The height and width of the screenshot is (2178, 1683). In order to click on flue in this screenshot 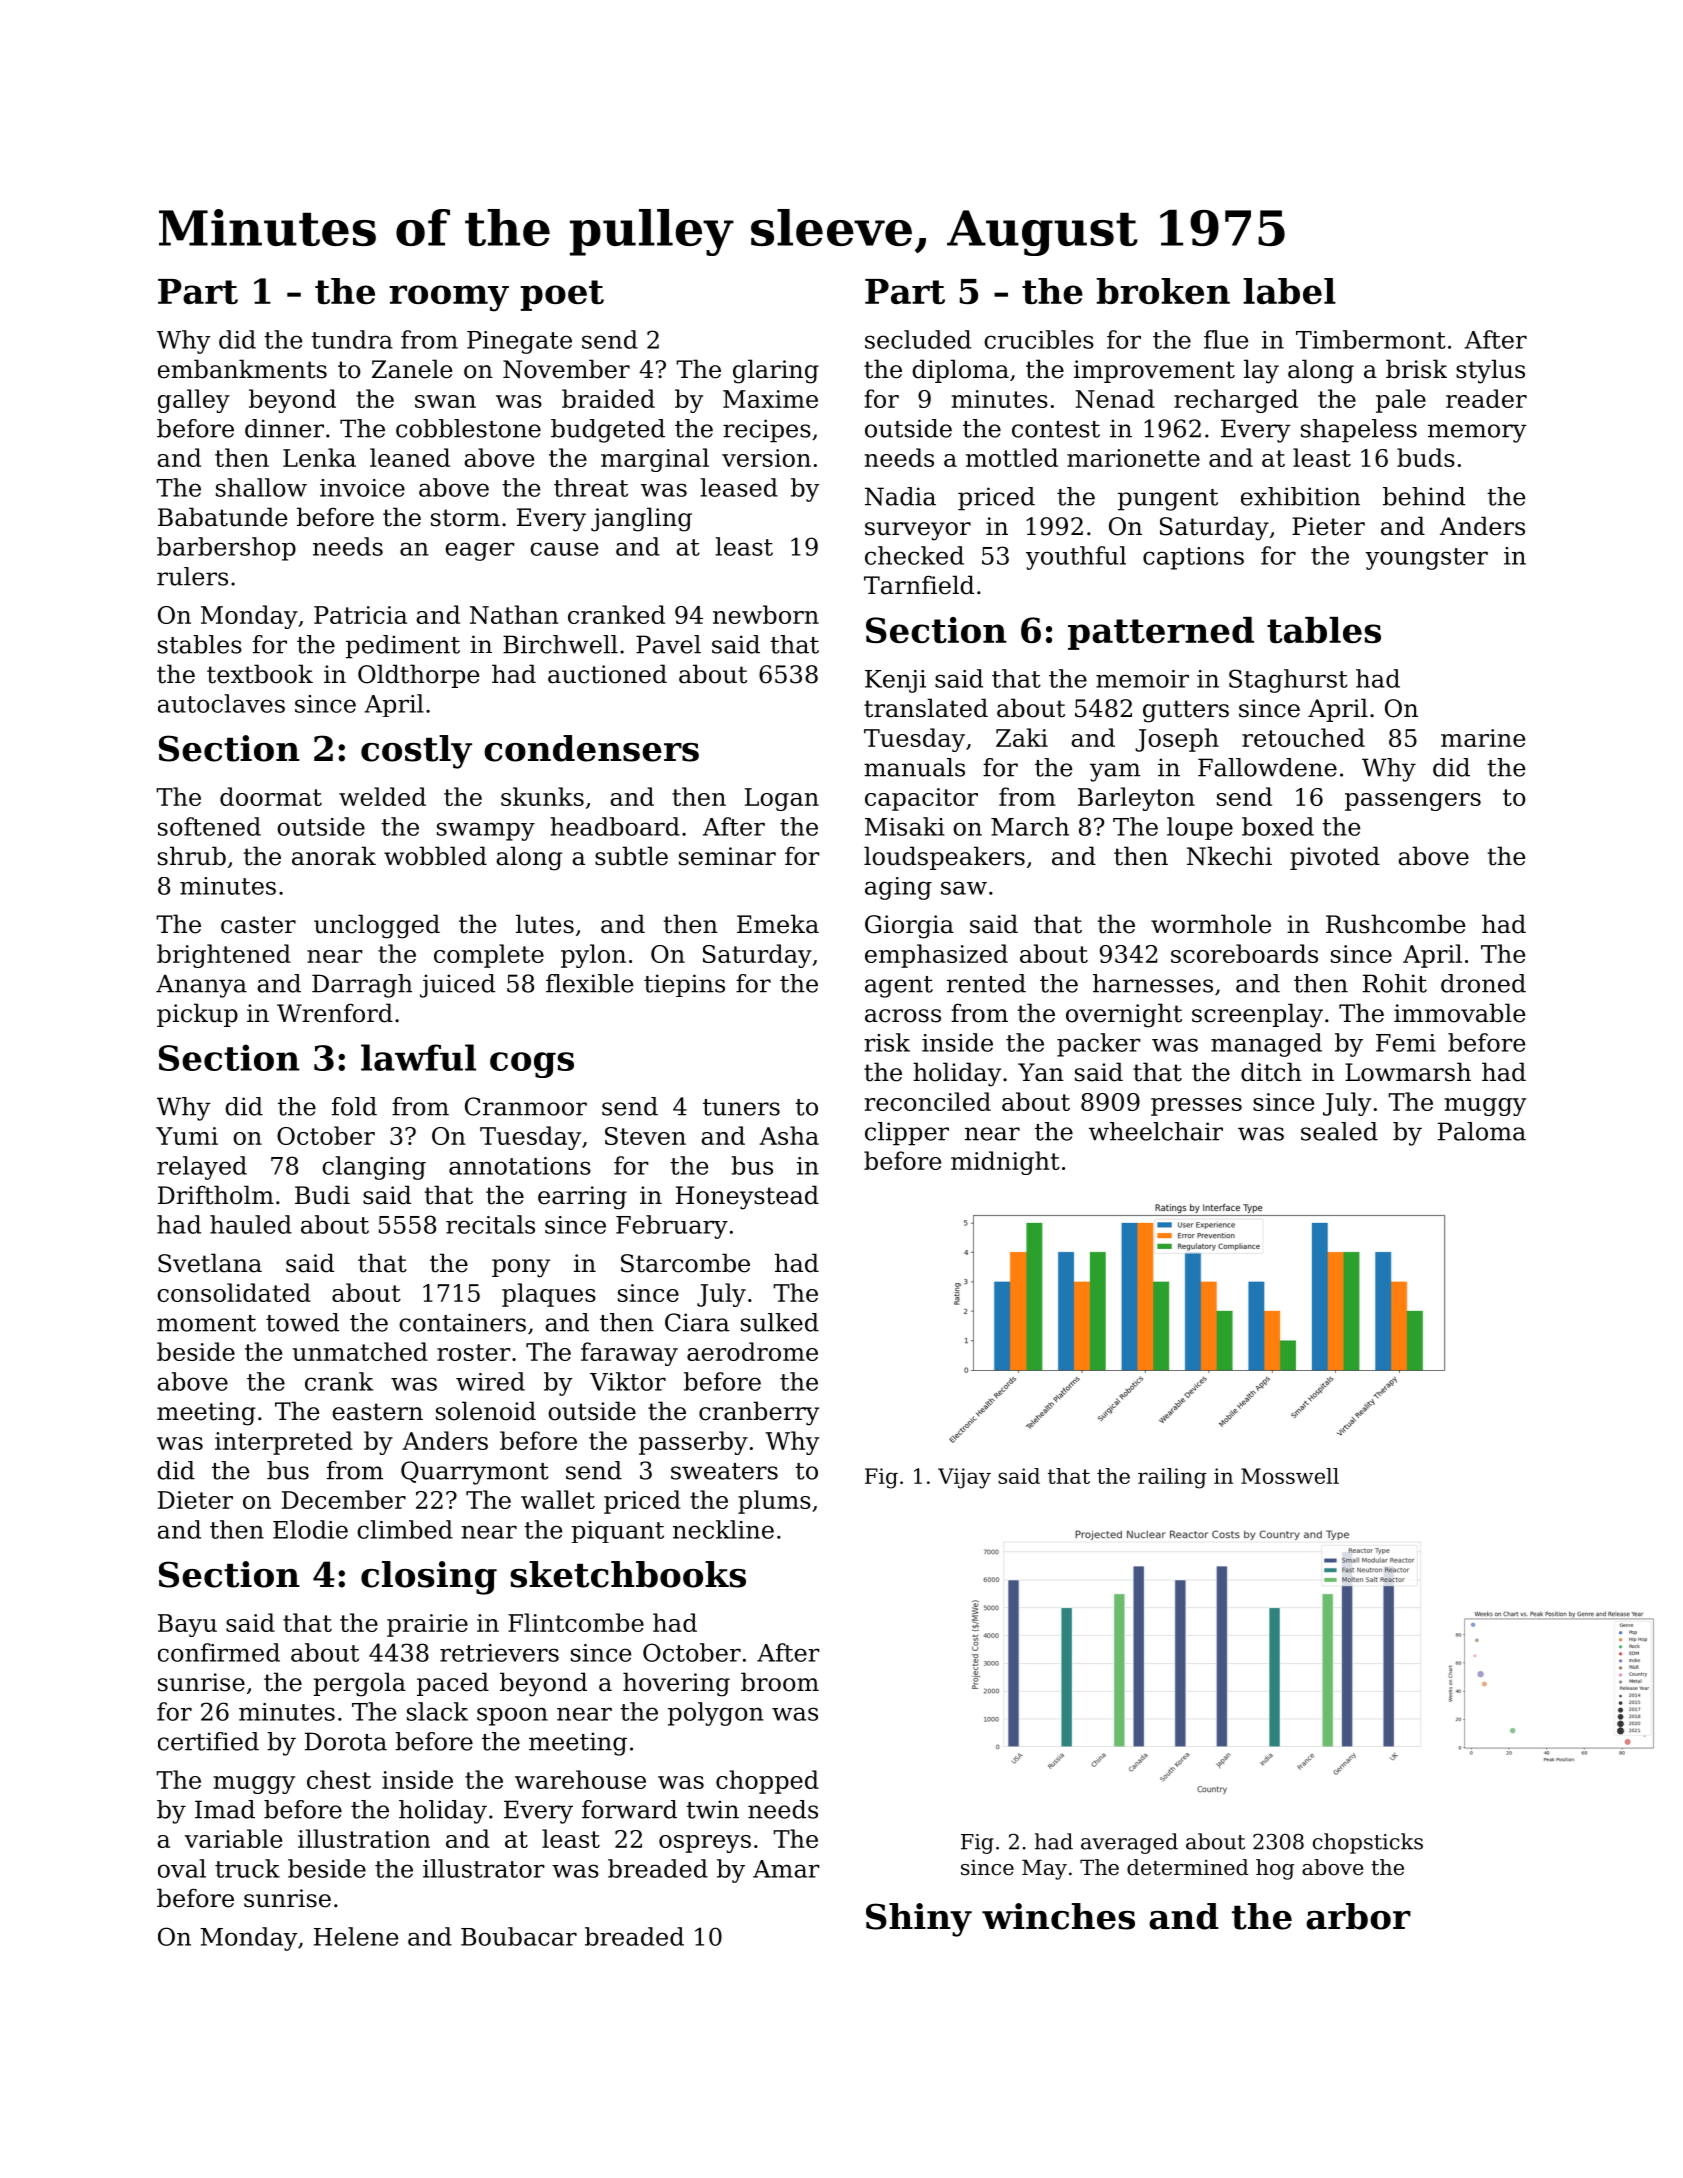, I will do `click(1226, 339)`.
